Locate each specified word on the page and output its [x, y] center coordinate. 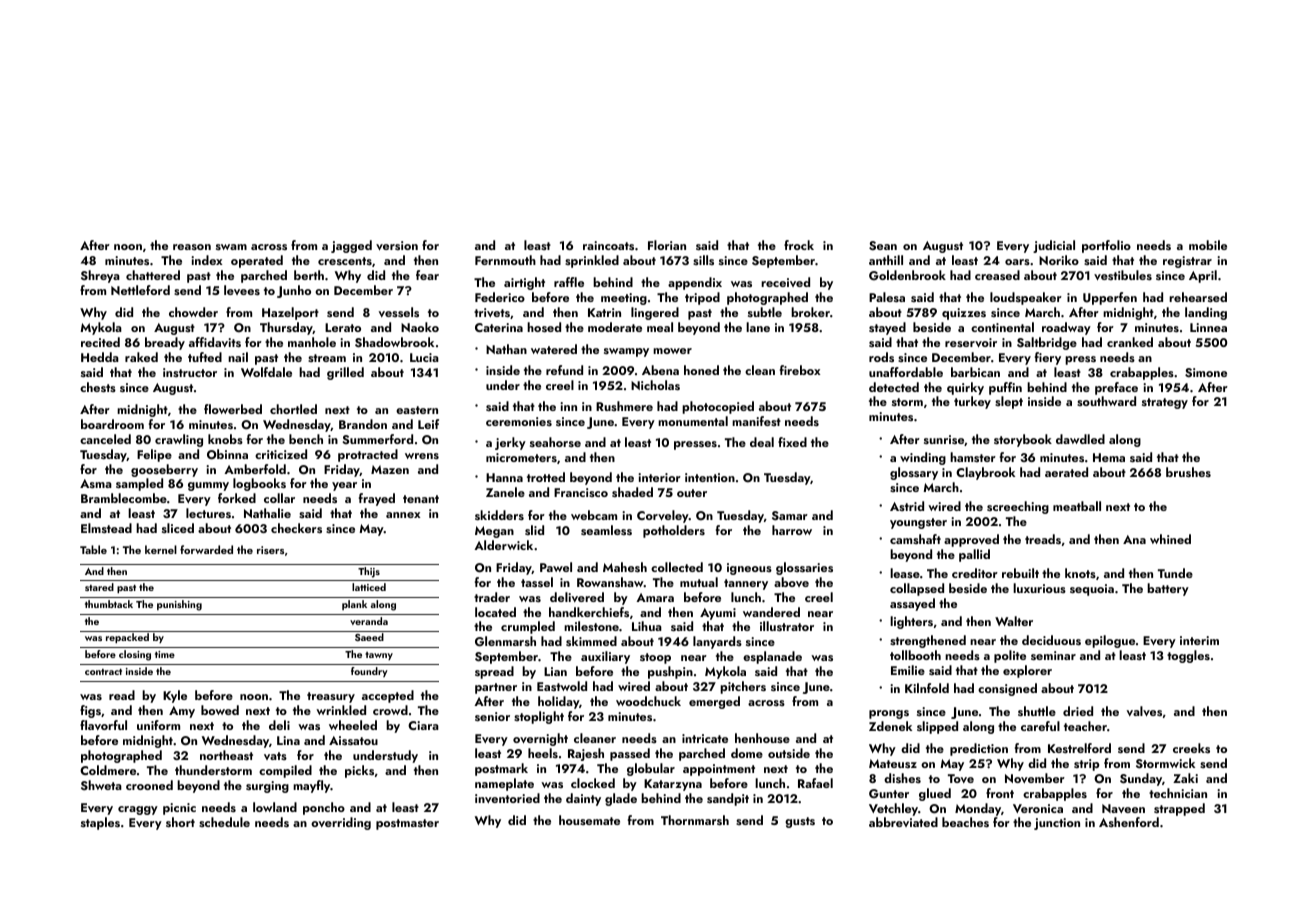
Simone [1206, 373]
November [1035, 778]
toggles [1188, 656]
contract [103, 672]
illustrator [787, 626]
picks [359, 771]
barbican [975, 372]
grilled [345, 373]
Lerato [343, 327]
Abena [660, 370]
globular [651, 769]
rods [881, 357]
